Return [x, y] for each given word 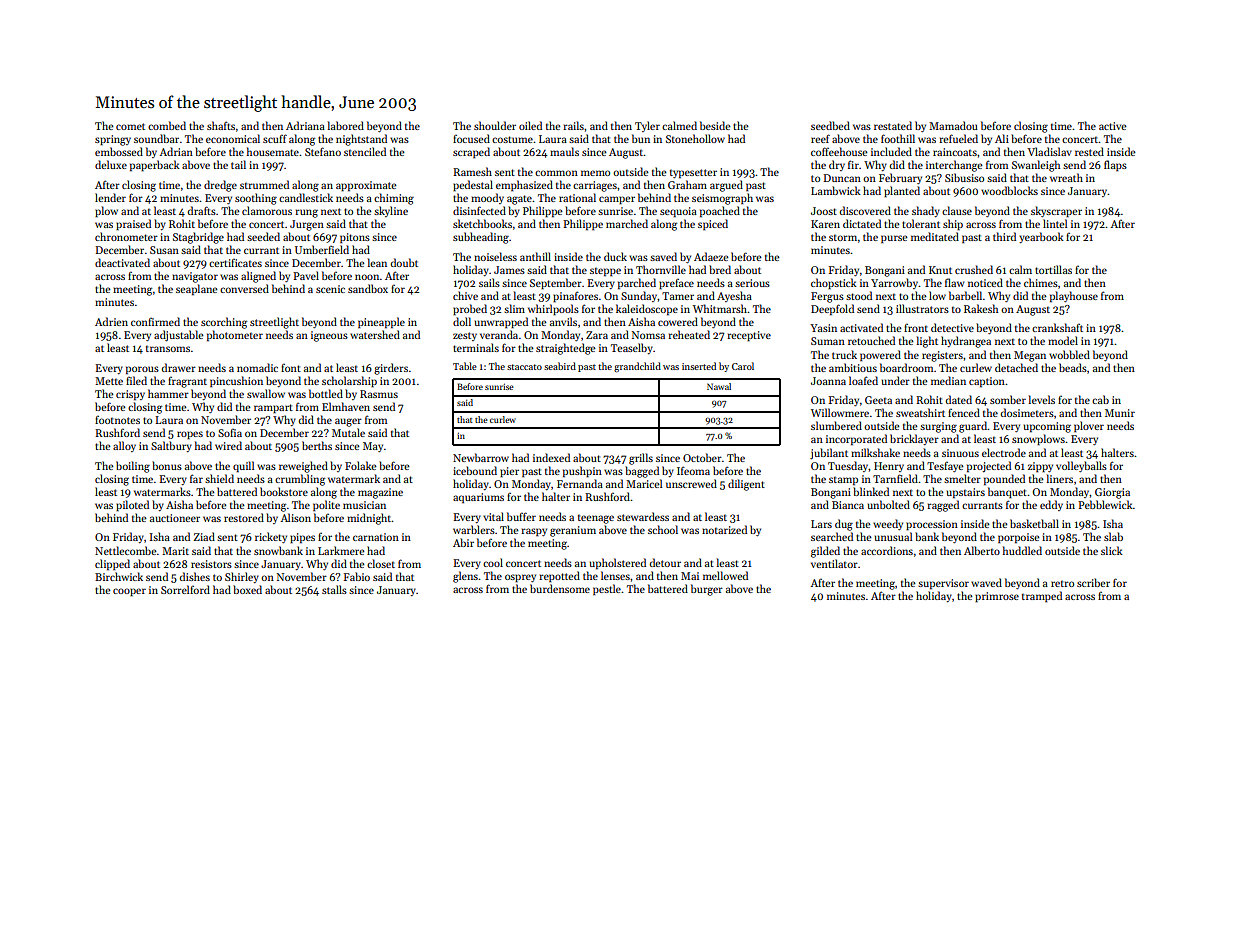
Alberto [982, 550]
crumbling [300, 480]
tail [238, 164]
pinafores [575, 297]
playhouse [1074, 296]
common [556, 173]
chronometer [126, 236]
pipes [302, 538]
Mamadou [953, 125]
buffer [521, 516]
